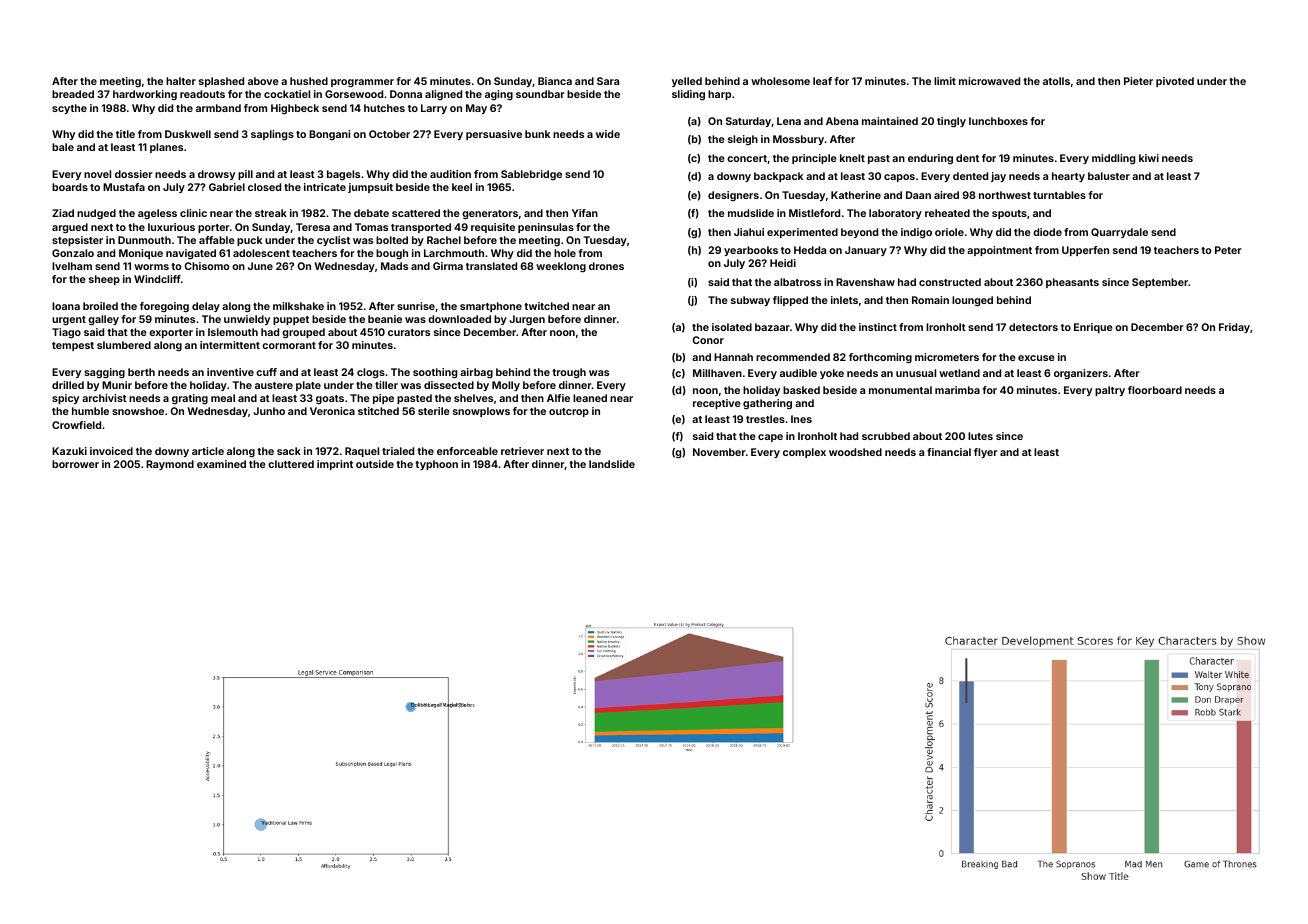 The height and width of the screenshot is (924, 1308). Describe the element at coordinates (778, 177) in the screenshot. I see `backpack` at that location.
